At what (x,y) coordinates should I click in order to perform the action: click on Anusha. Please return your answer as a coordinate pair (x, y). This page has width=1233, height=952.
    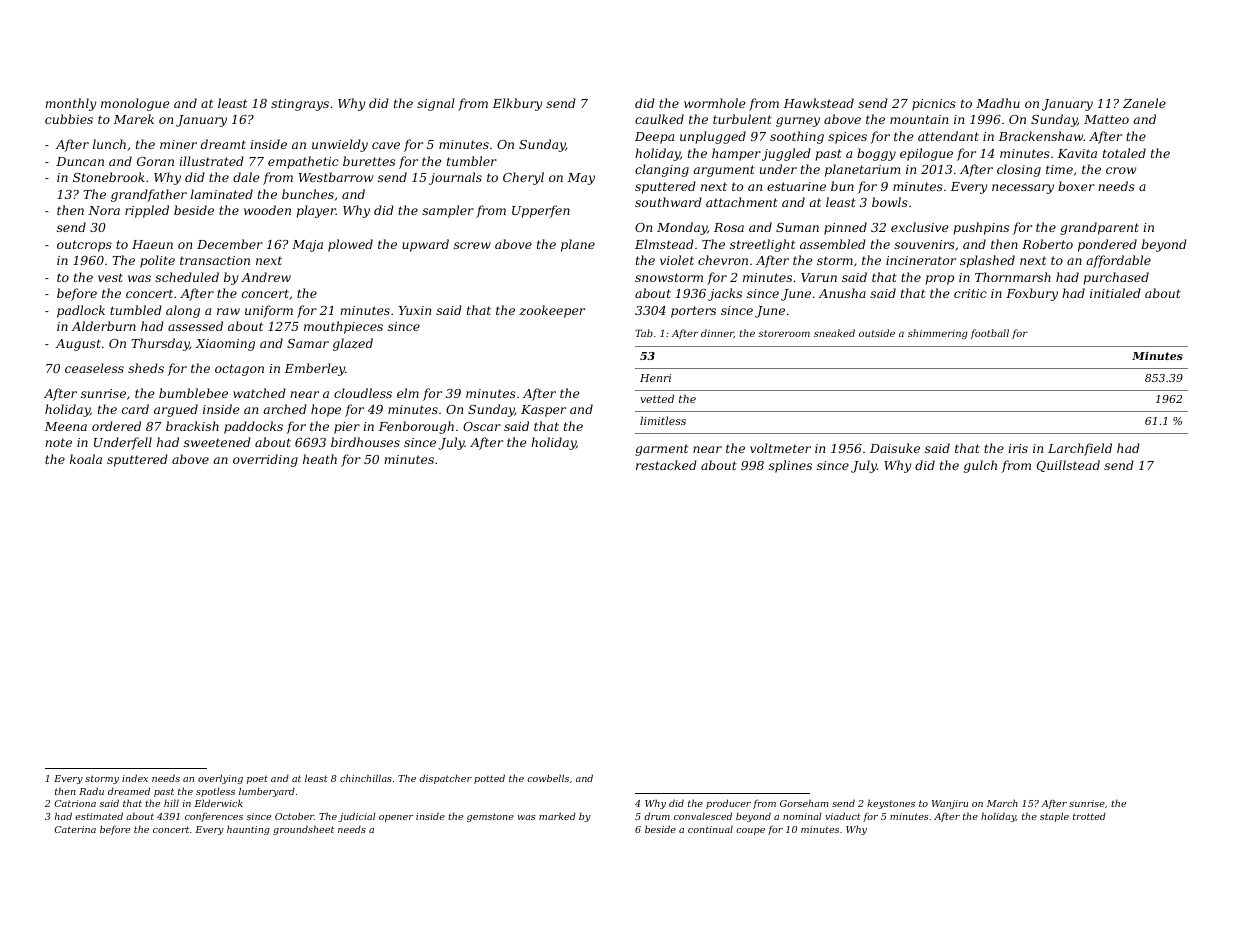
    Looking at the image, I should click on (842, 293).
